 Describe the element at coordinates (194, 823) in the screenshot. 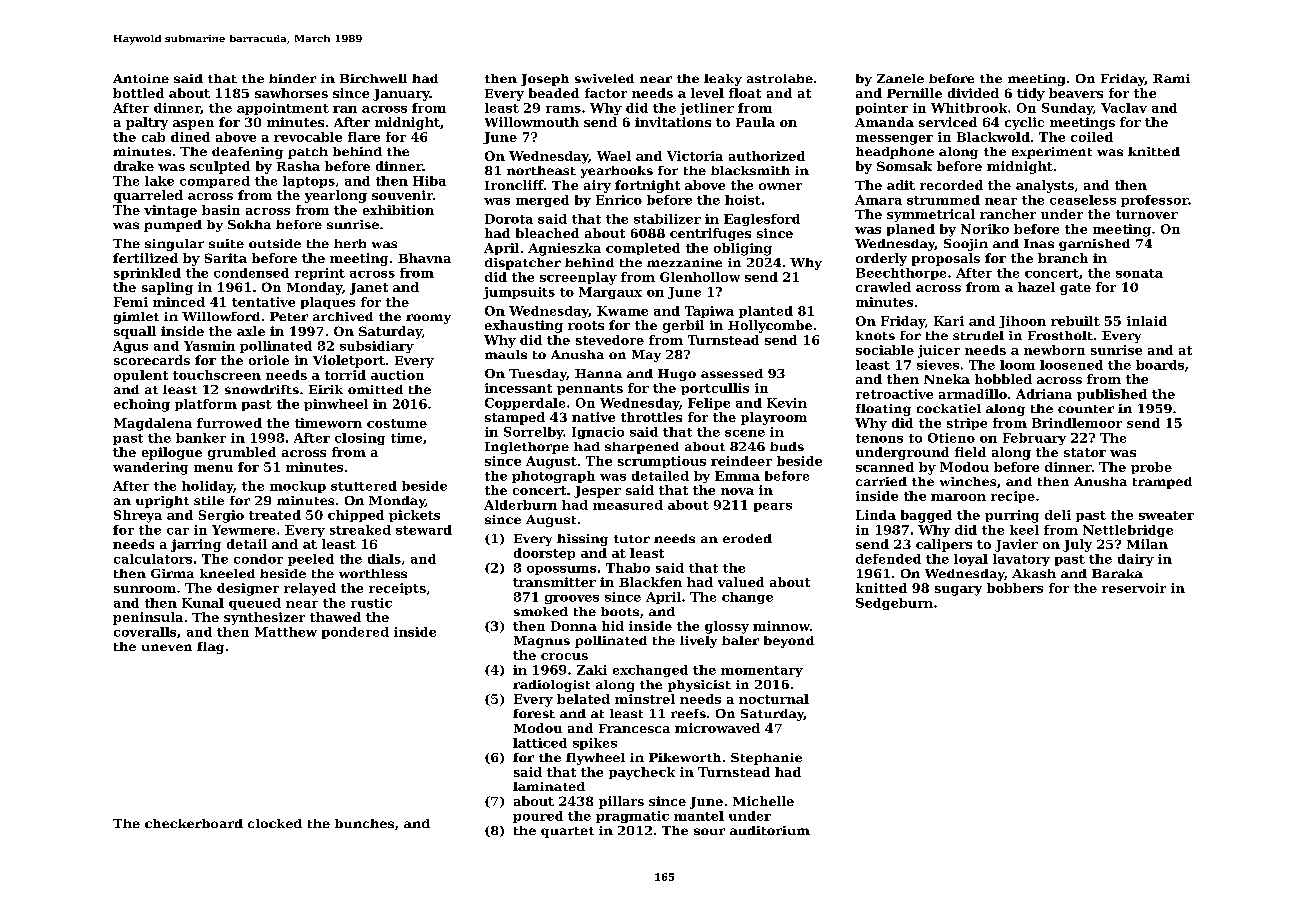

I see `checkerboard` at that location.
